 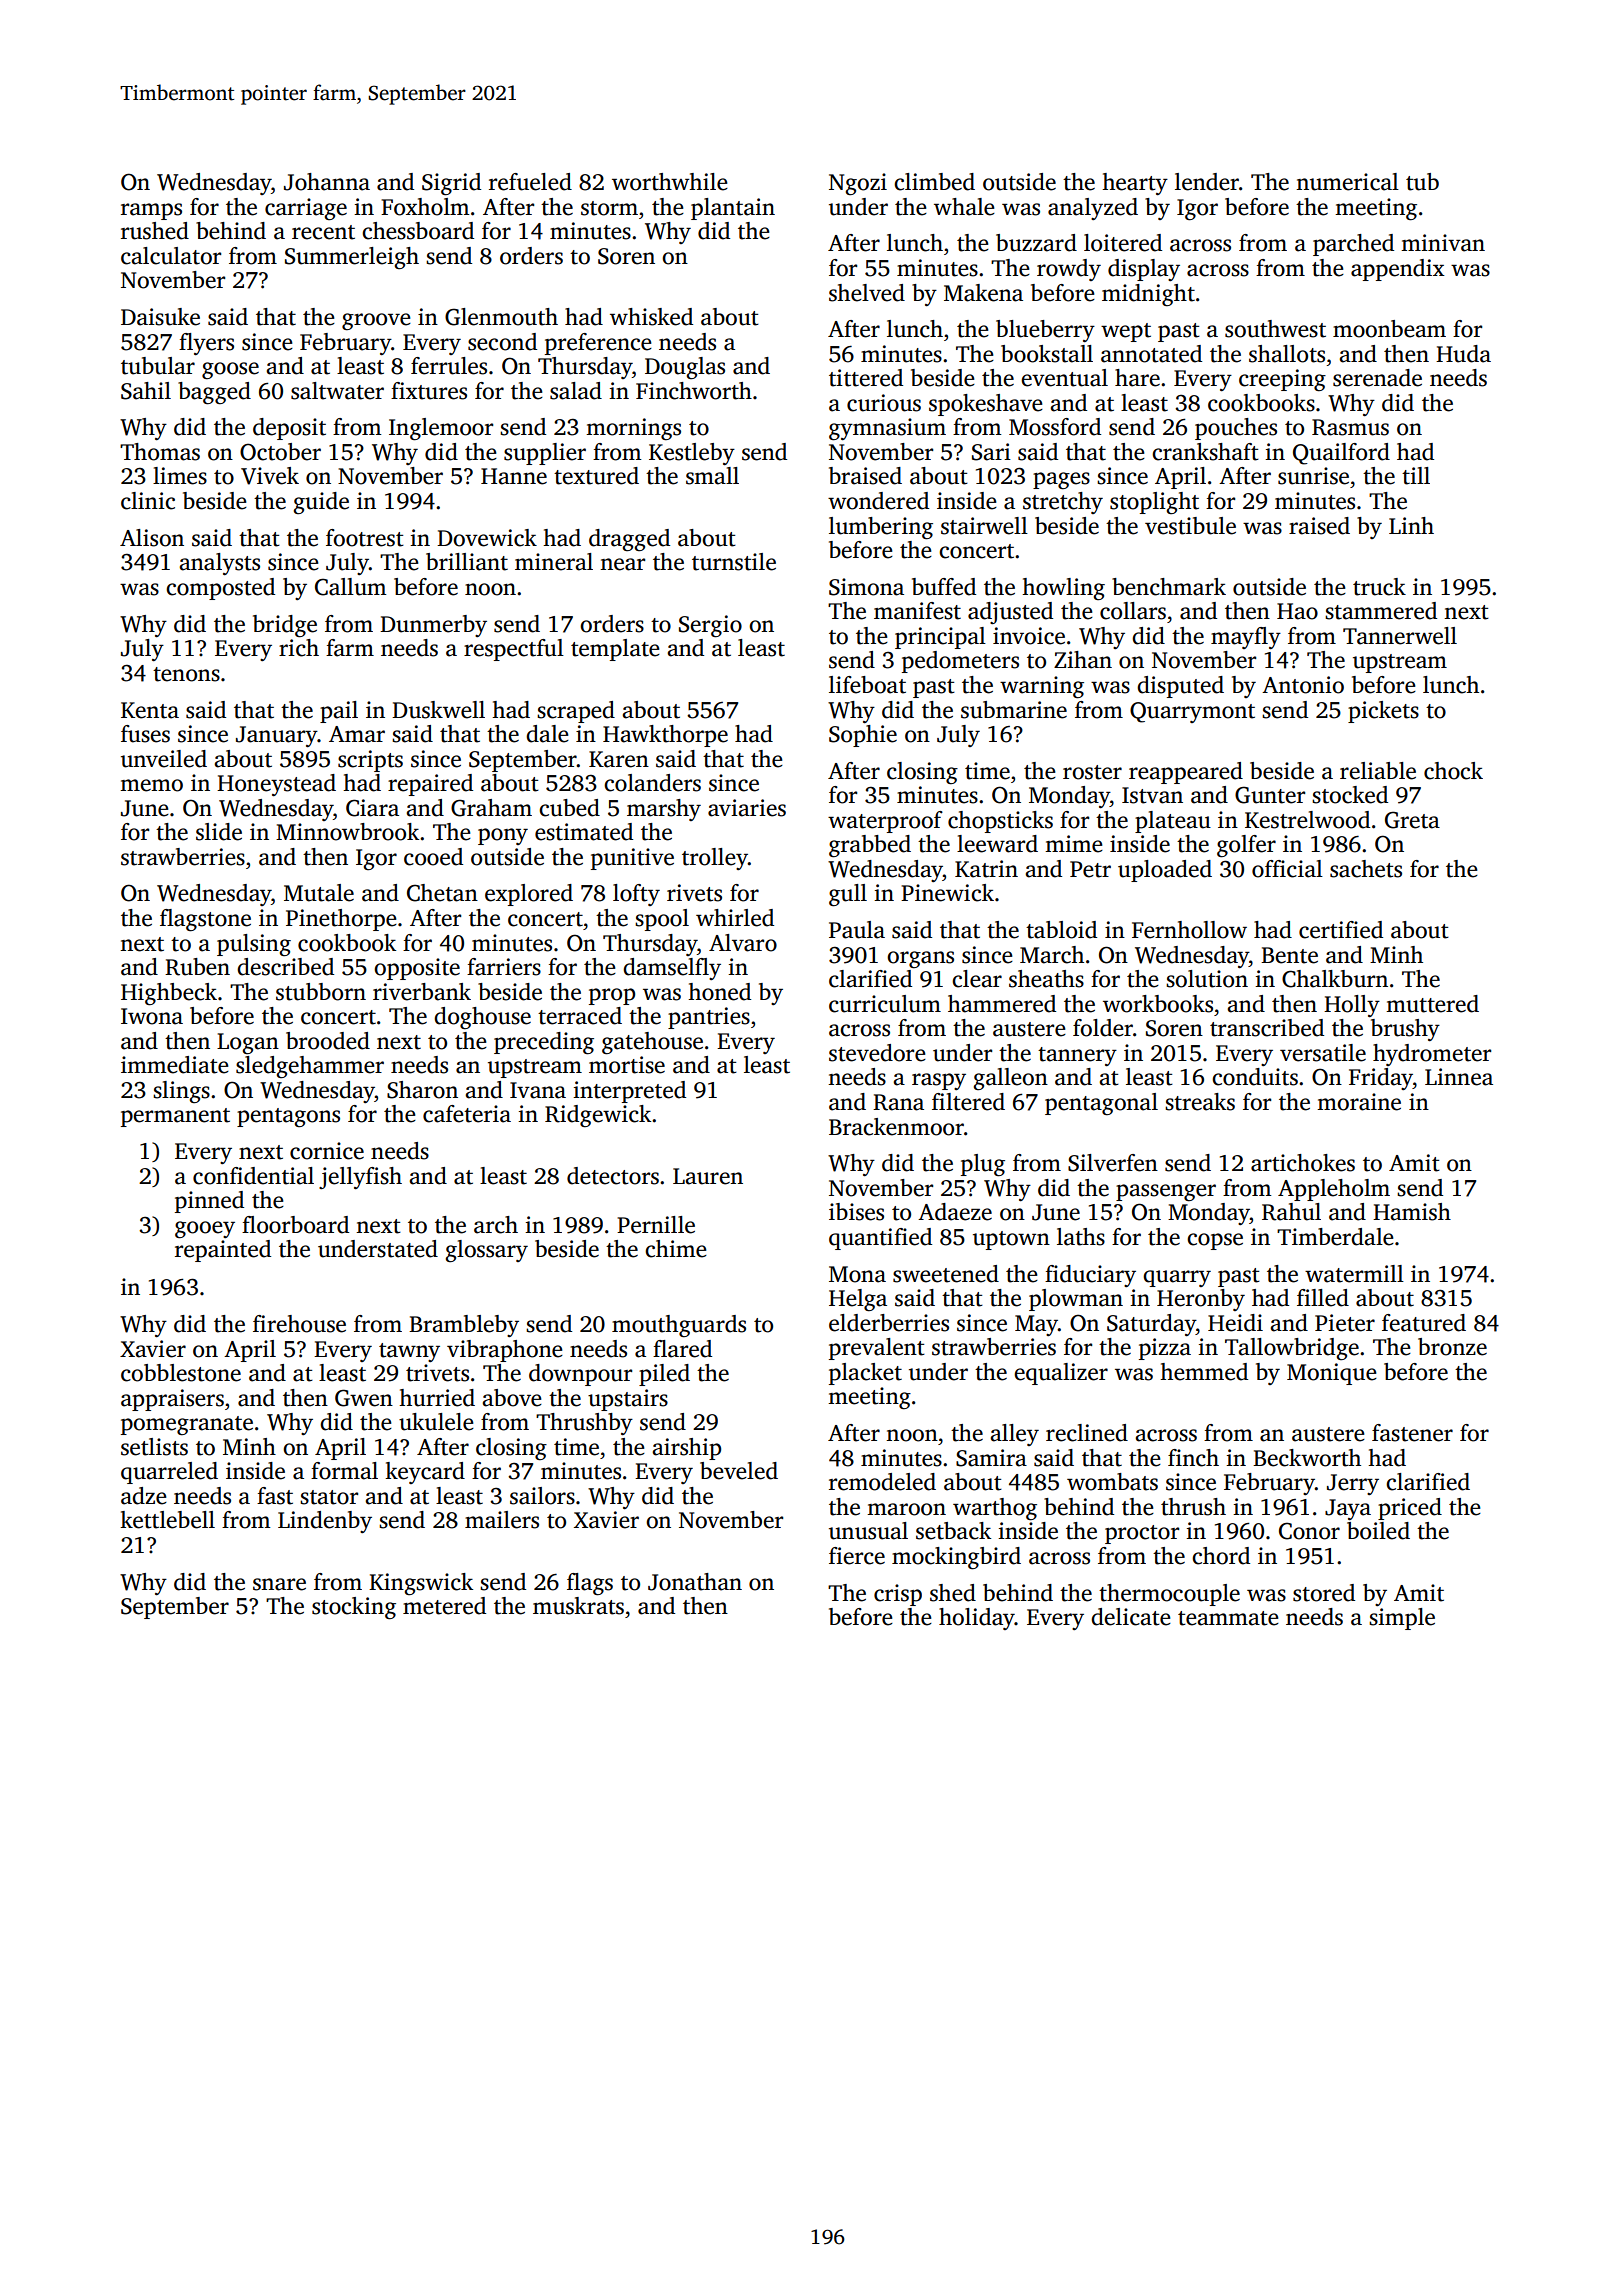 What do you see at coordinates (863, 736) in the document?
I see `Sophie` at bounding box center [863, 736].
